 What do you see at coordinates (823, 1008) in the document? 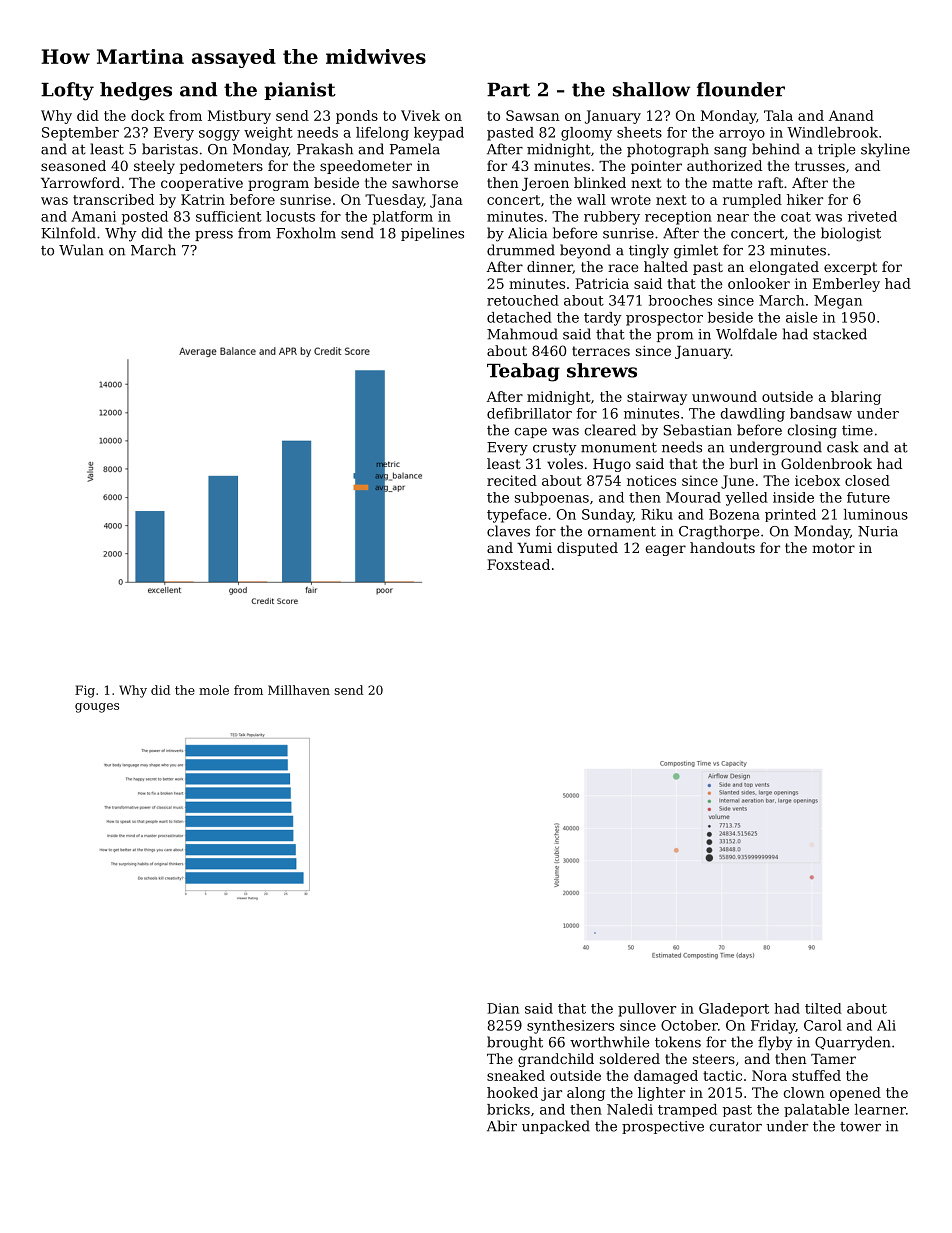
I see `tilted` at bounding box center [823, 1008].
